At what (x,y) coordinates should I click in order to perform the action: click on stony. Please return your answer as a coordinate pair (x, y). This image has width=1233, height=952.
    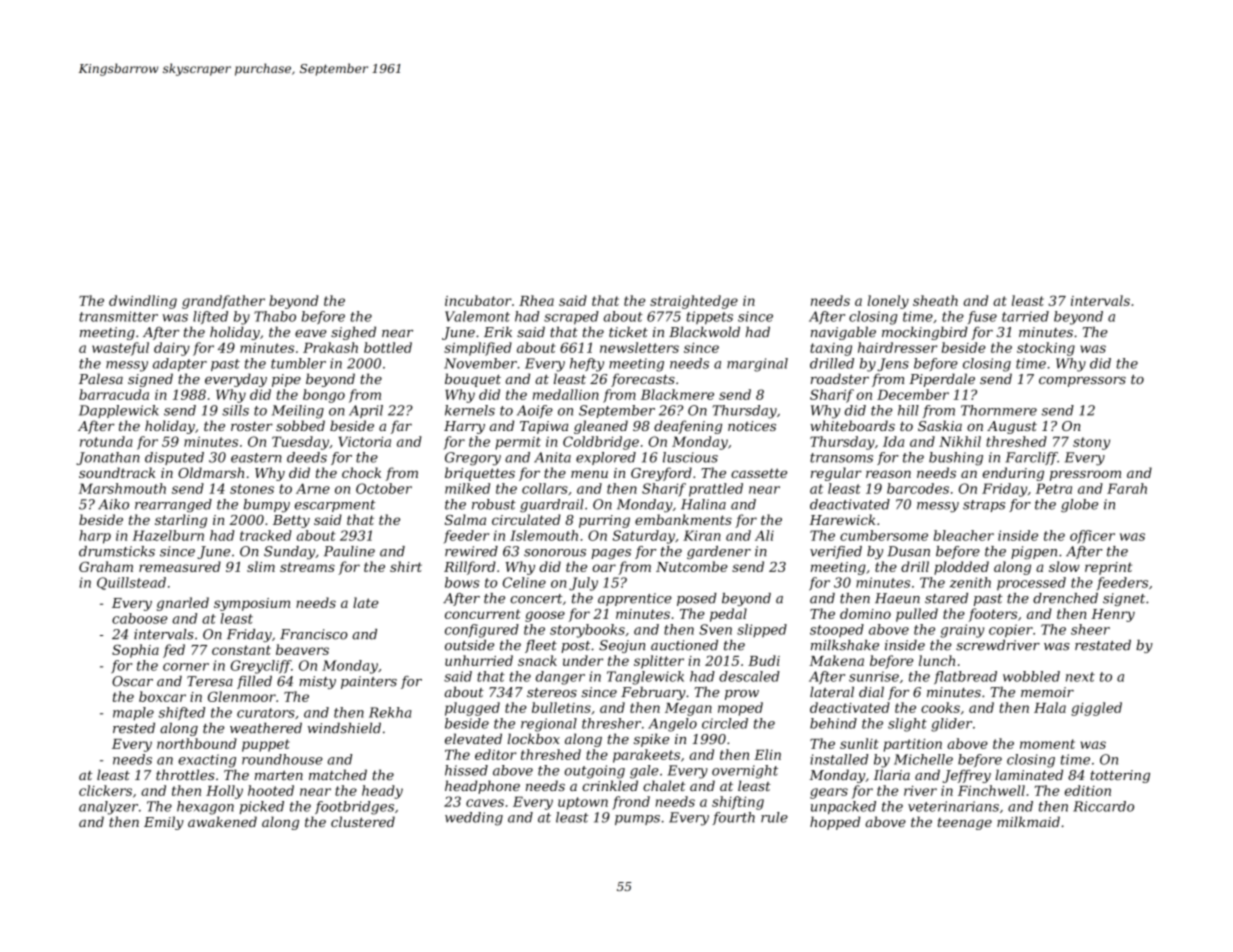
    Looking at the image, I should click on (1091, 443).
